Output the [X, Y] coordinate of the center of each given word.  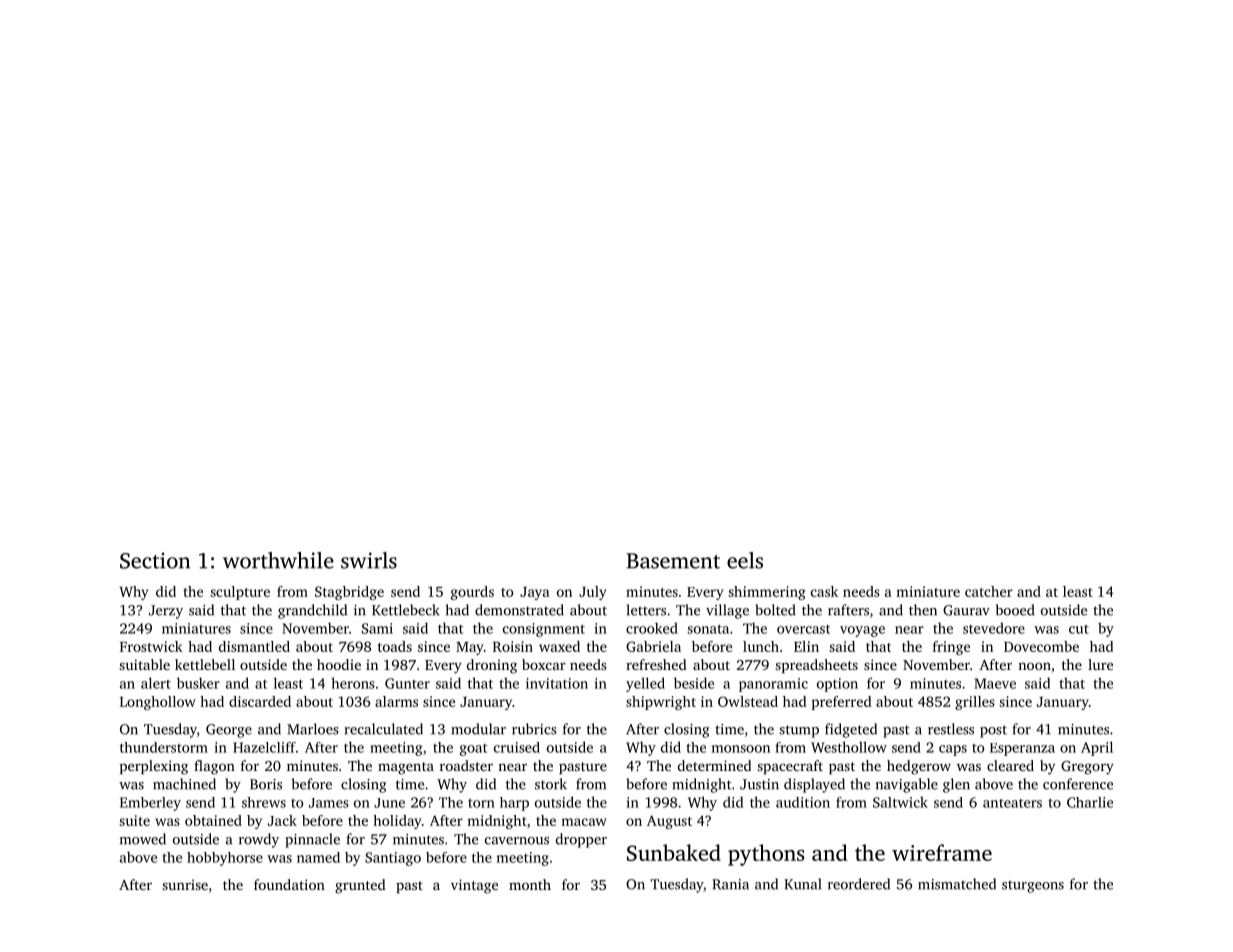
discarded [260, 701]
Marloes [313, 729]
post [993, 731]
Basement [673, 561]
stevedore [994, 628]
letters [646, 610]
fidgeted [851, 730]
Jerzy [166, 612]
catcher [989, 591]
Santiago [393, 859]
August [669, 822]
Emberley [150, 804]
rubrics [534, 729]
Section [155, 560]
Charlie [1090, 802]
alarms [396, 701]
